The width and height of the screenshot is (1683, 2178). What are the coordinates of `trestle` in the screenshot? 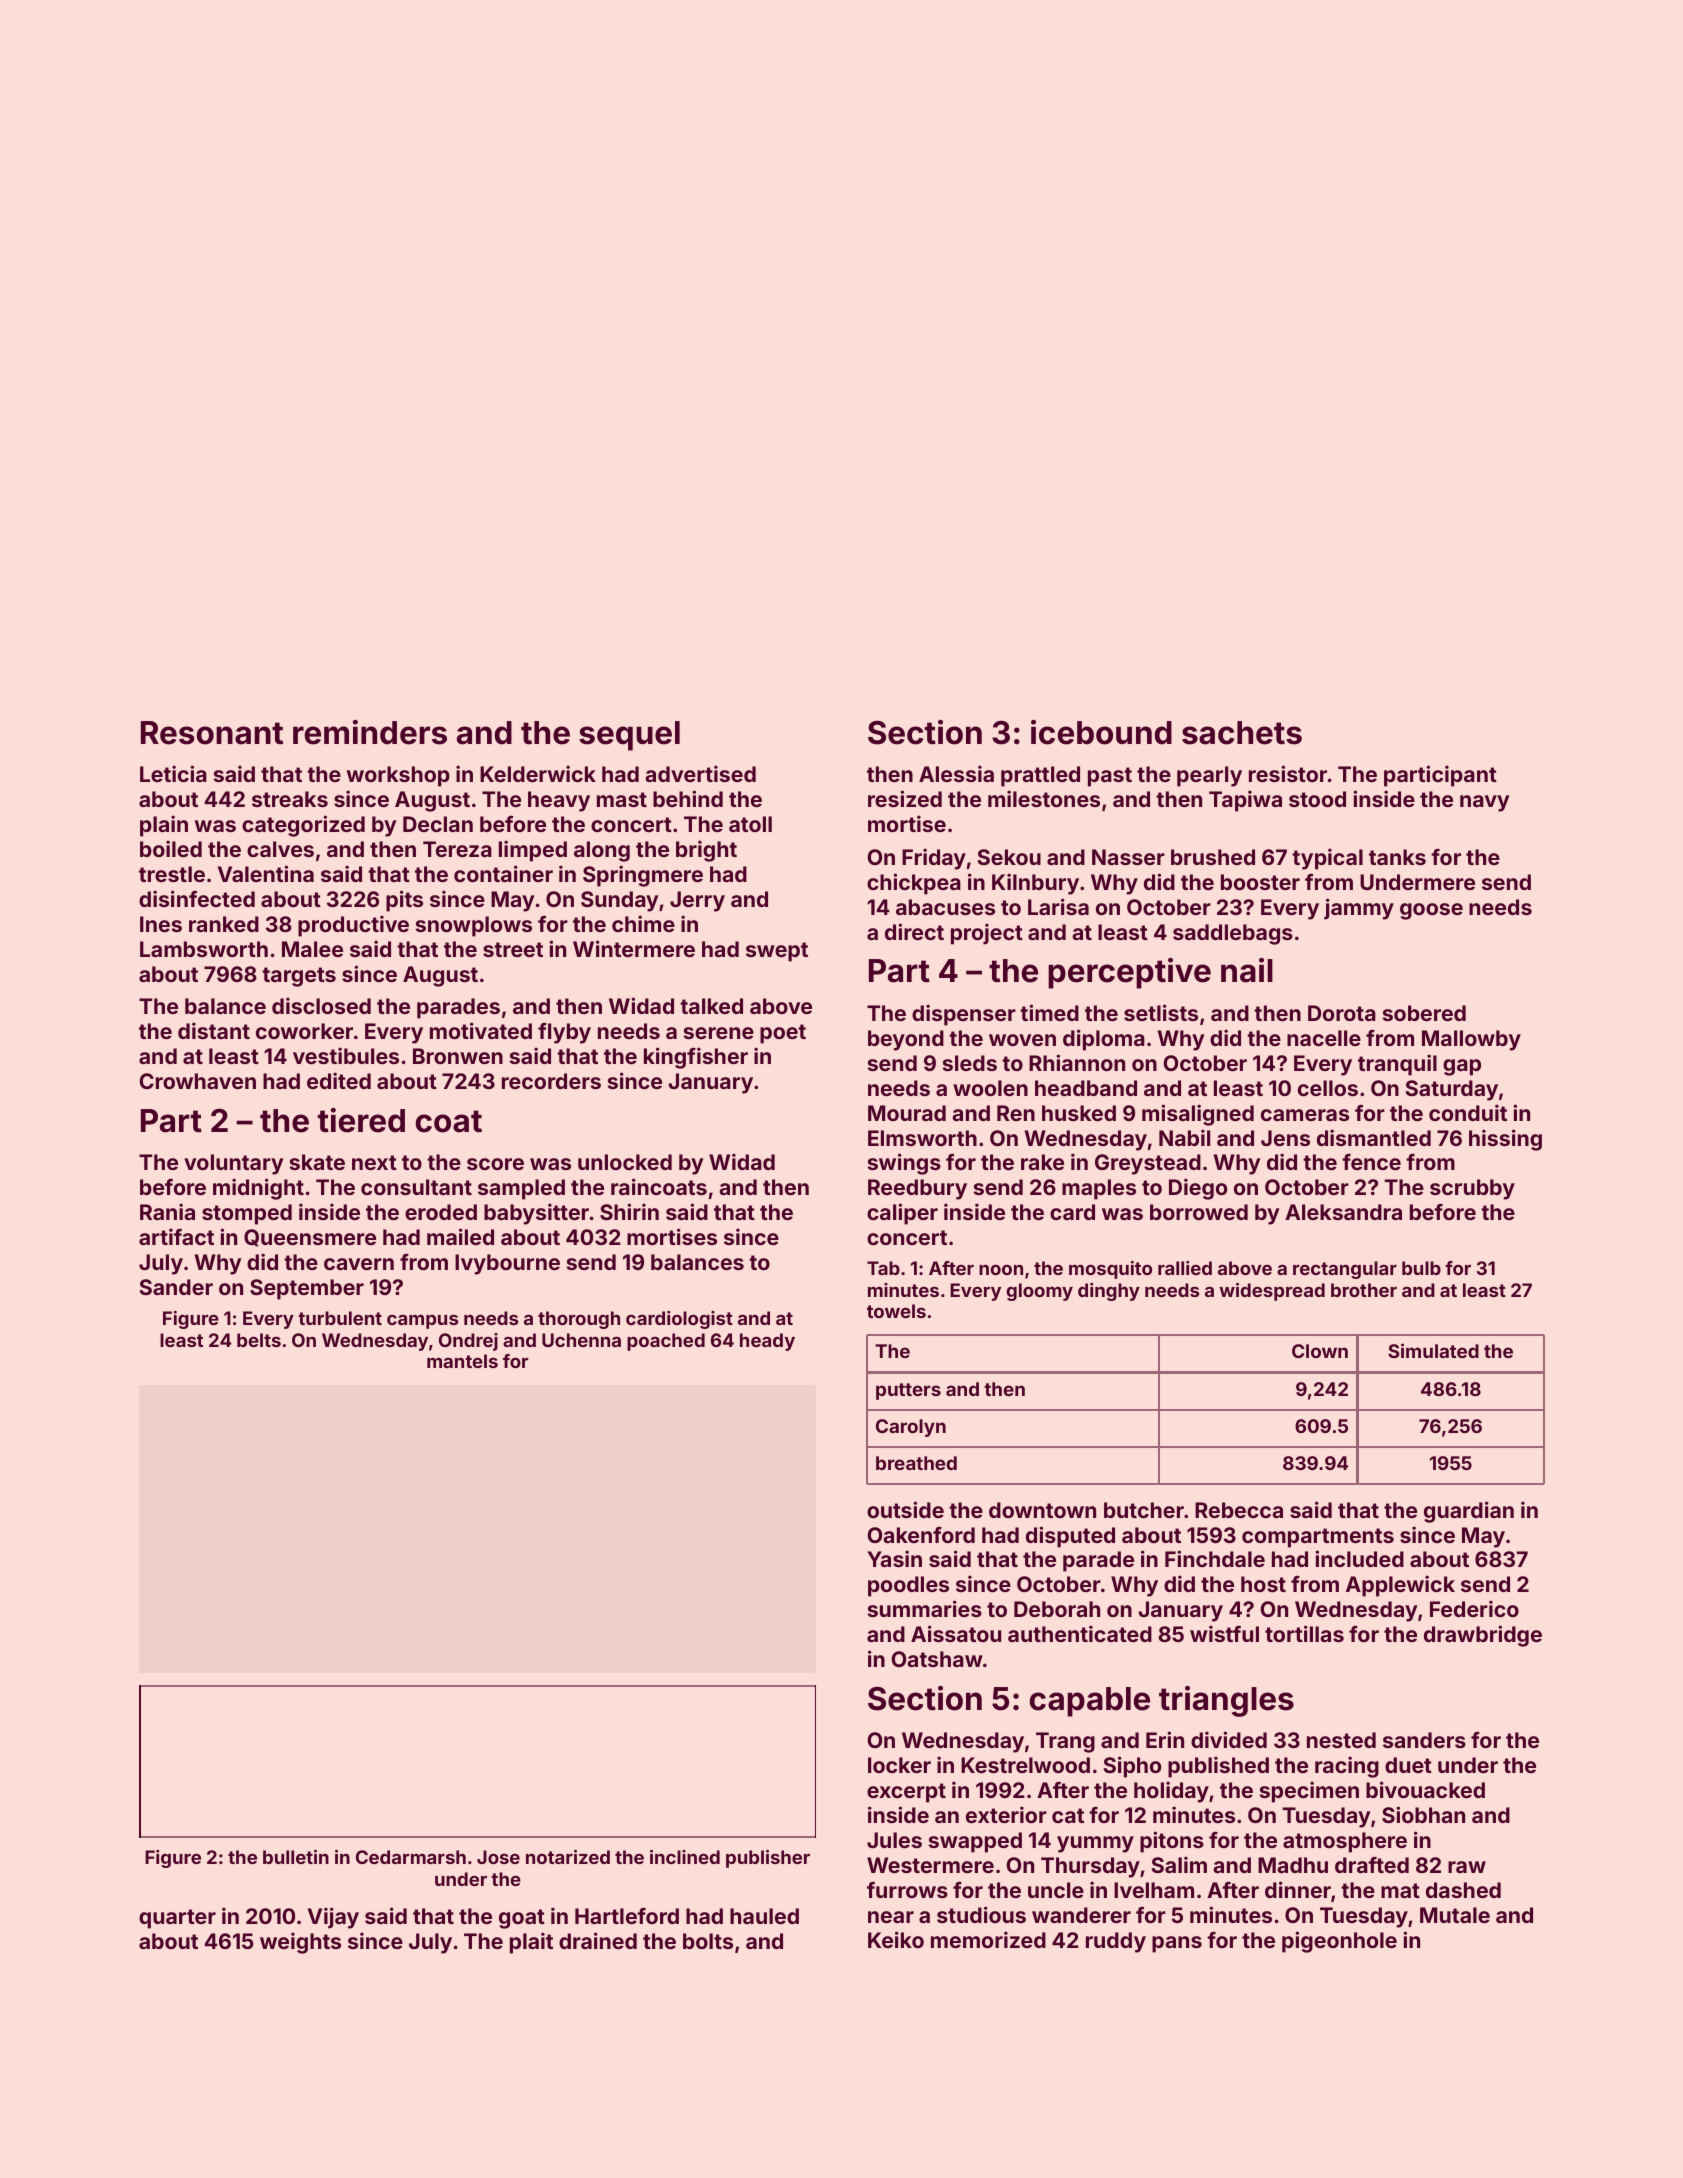 It's located at (172, 874).
